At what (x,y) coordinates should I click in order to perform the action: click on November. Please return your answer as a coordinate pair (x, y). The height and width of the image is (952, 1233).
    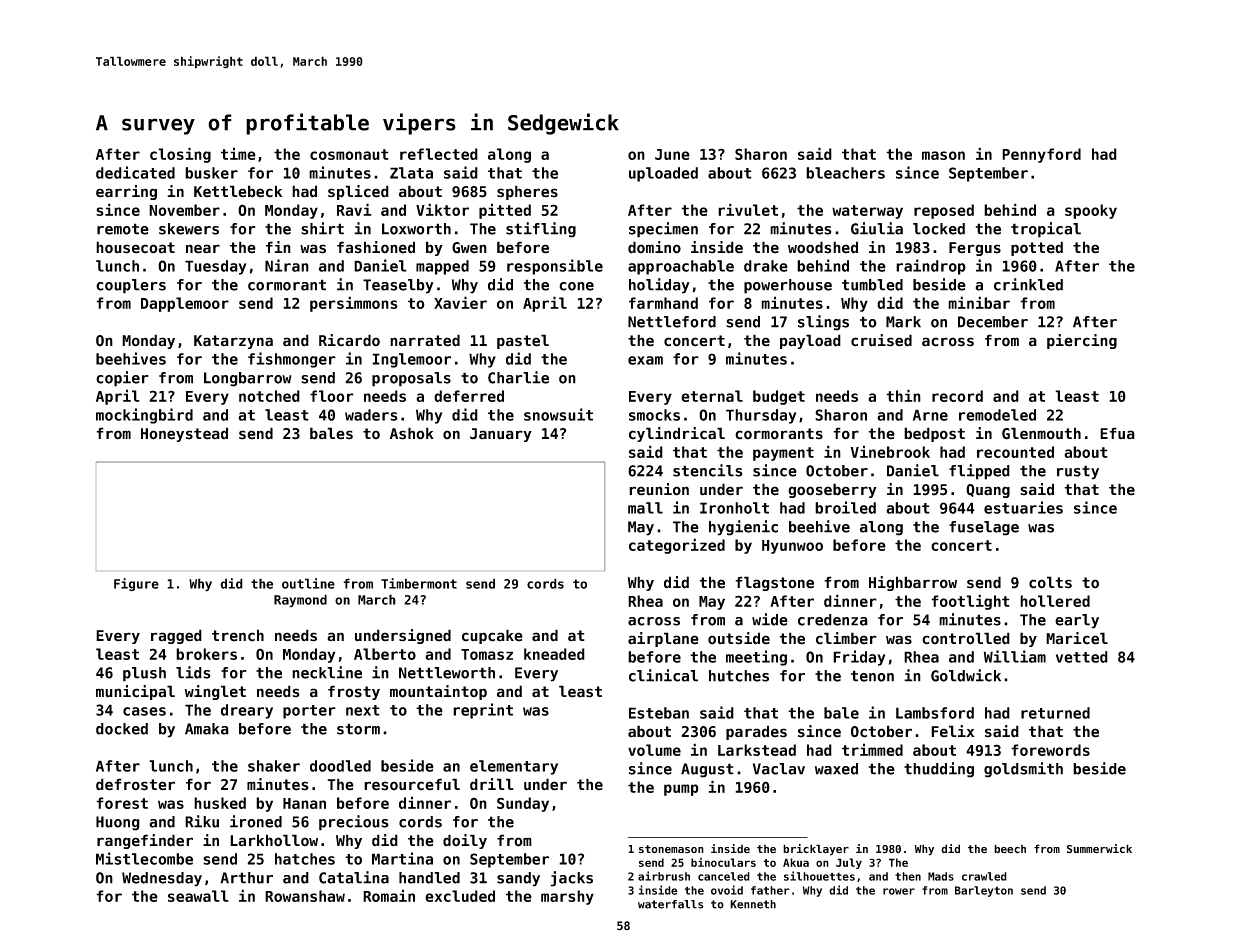
    Looking at the image, I should click on (184, 210).
